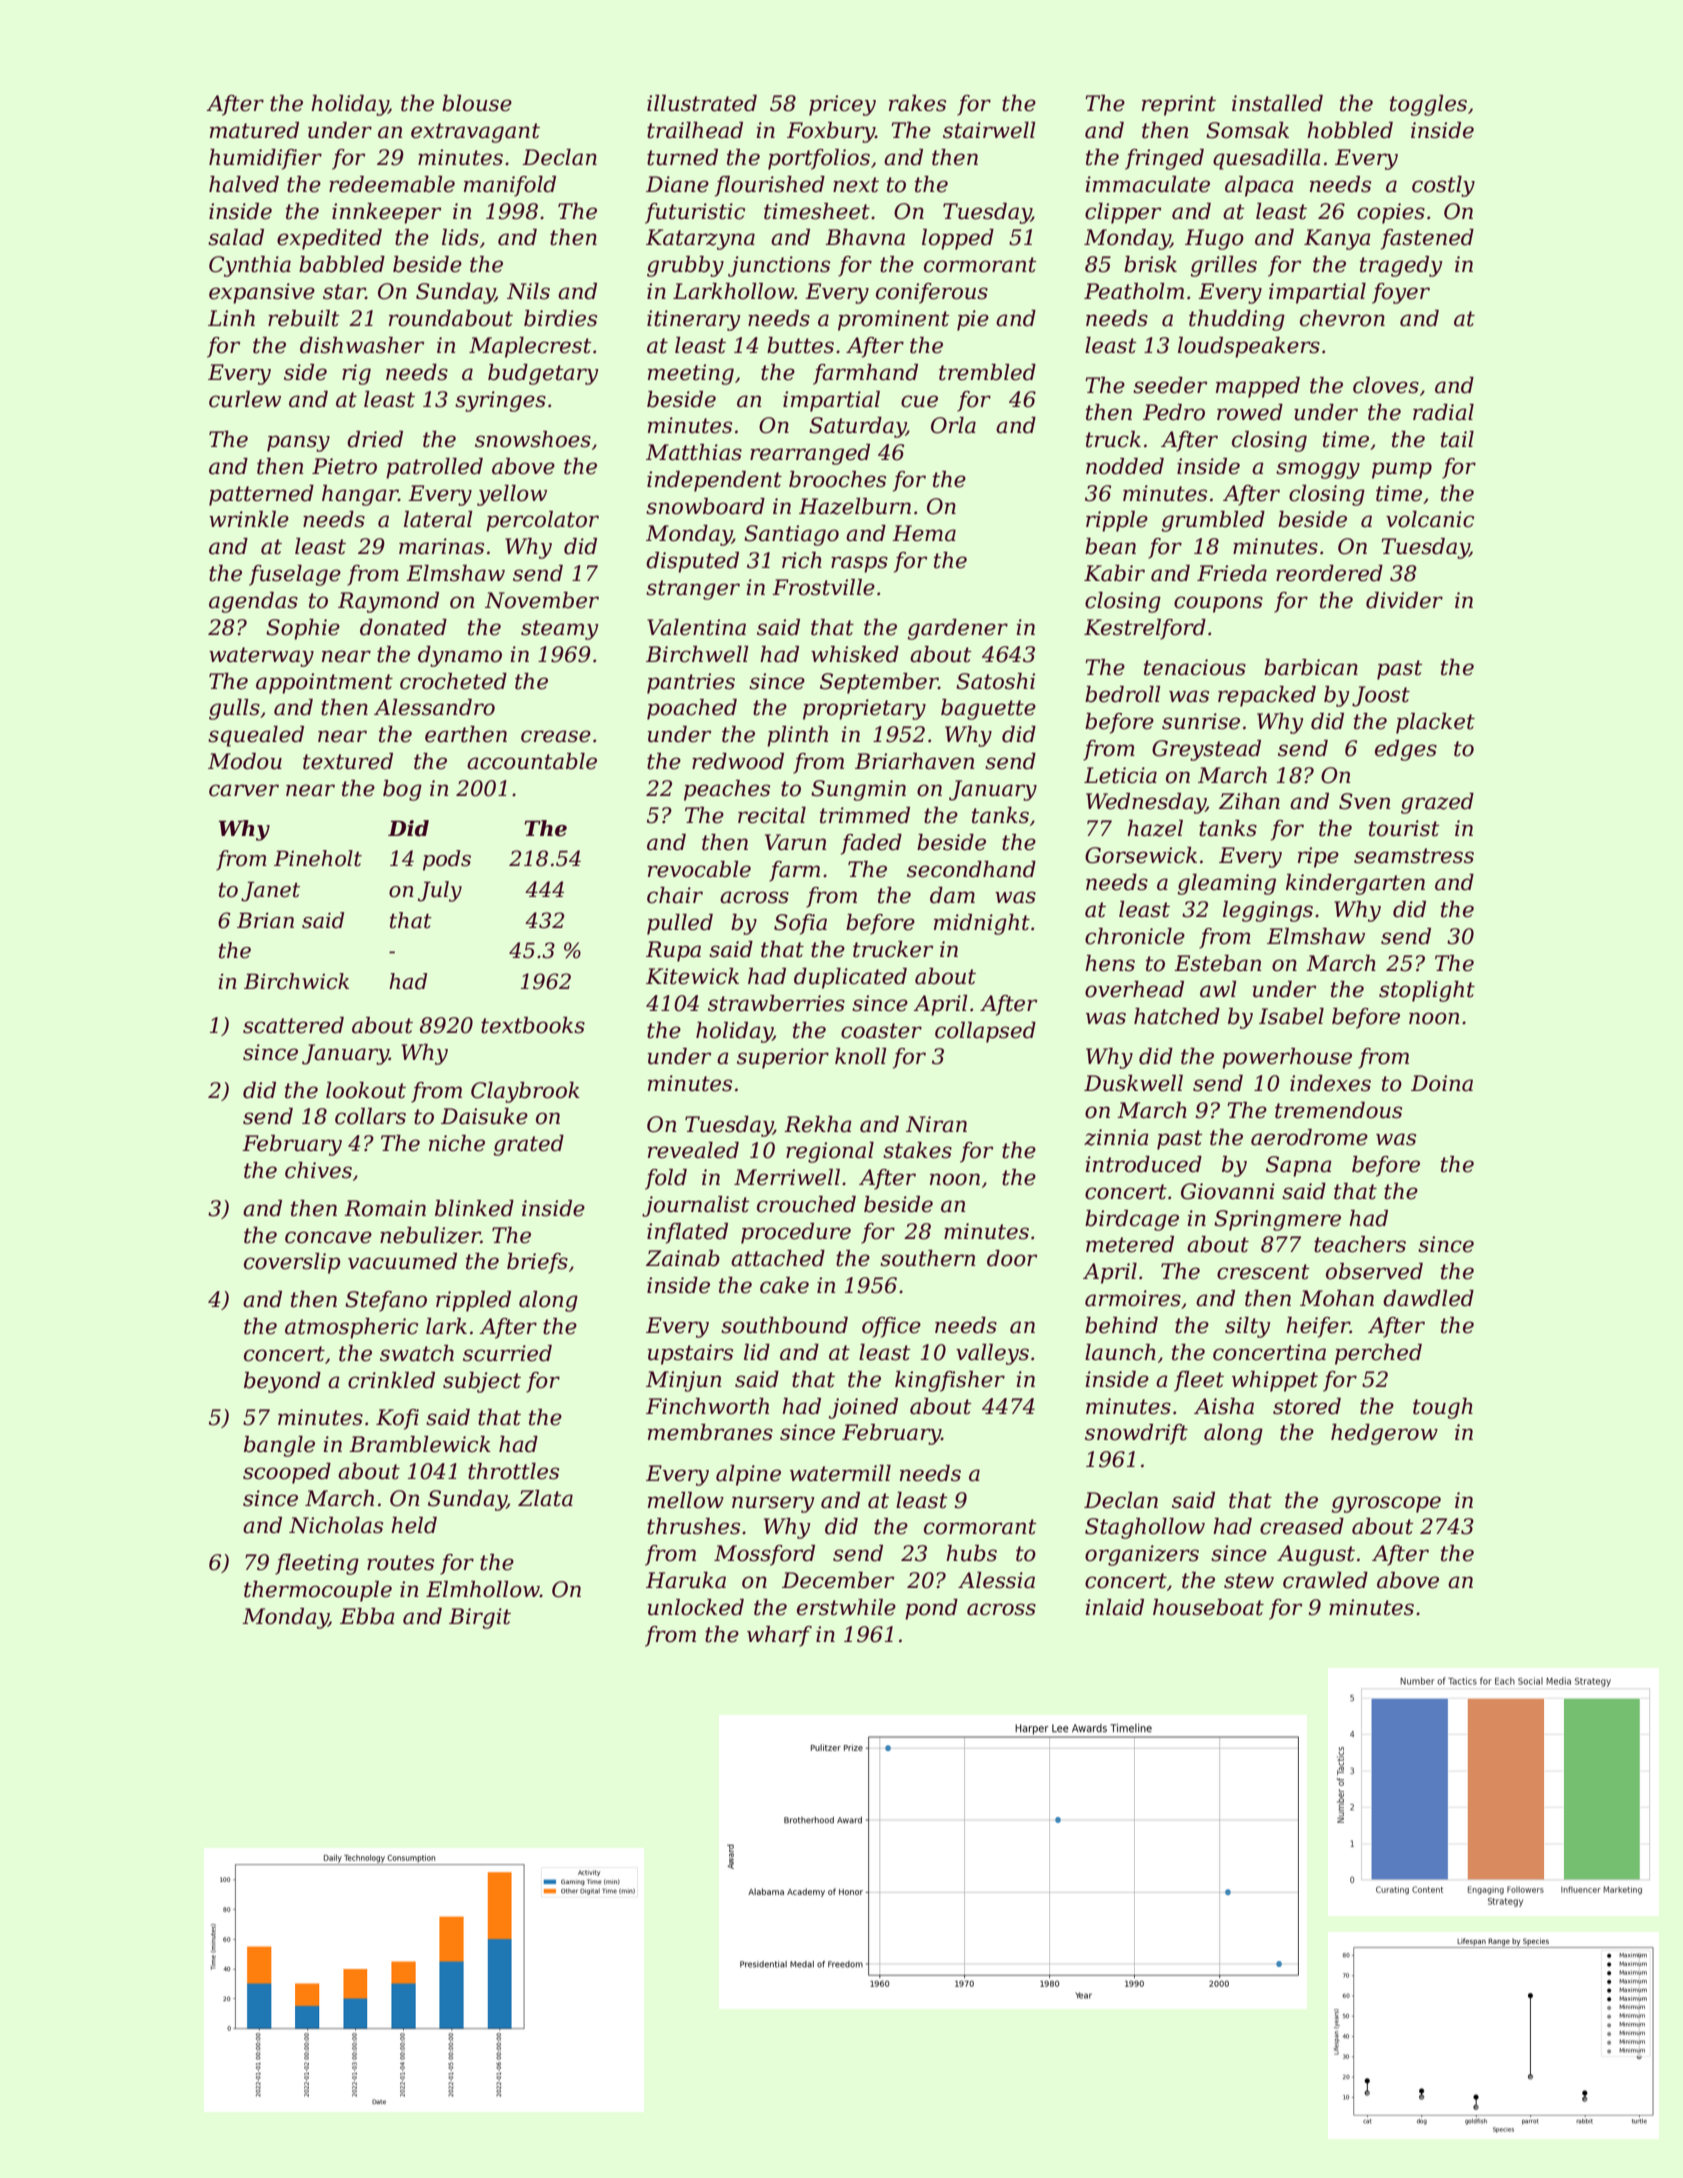  I want to click on houseboat, so click(1208, 1607).
